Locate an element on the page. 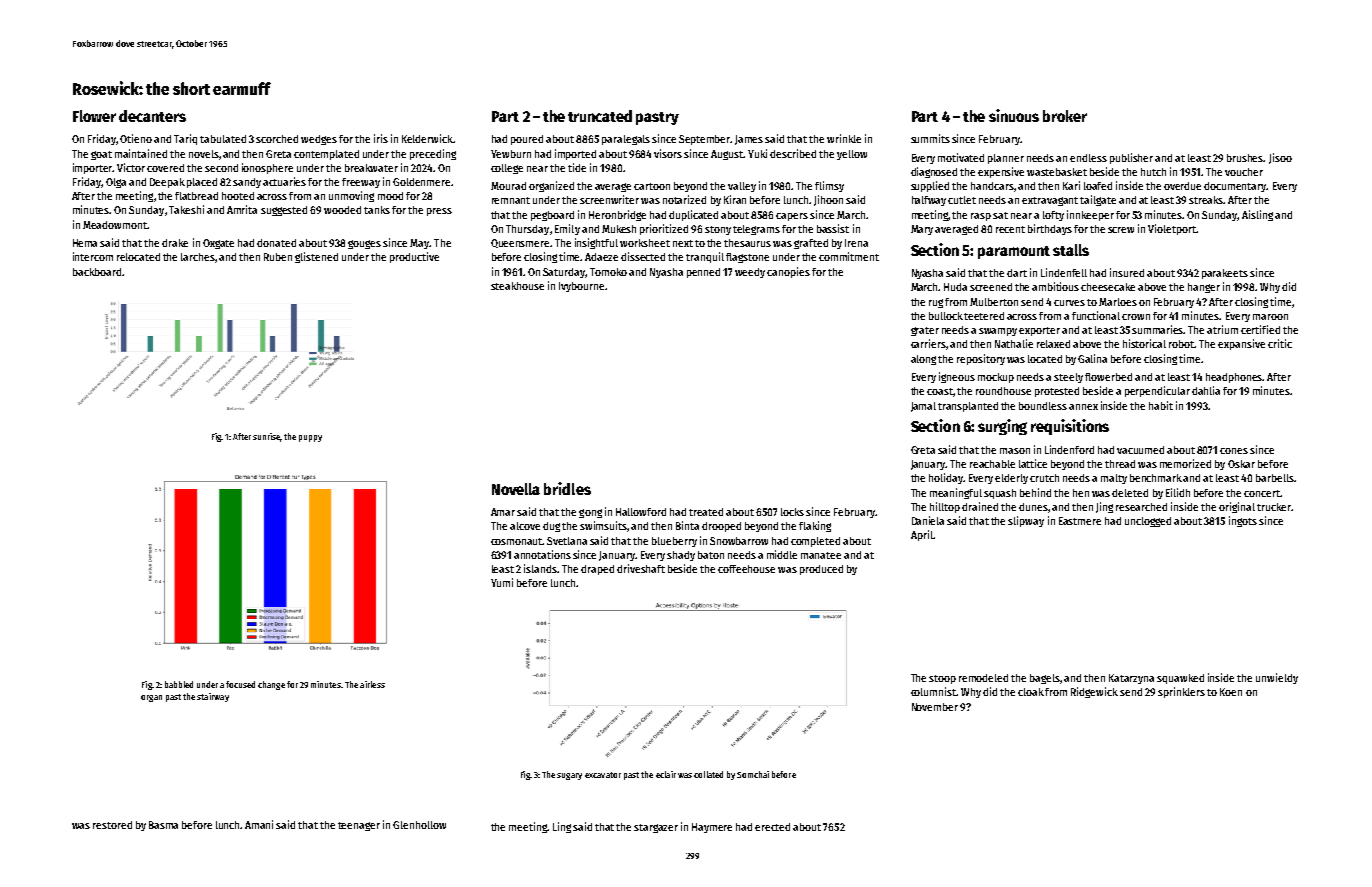  Mulberton is located at coordinates (994, 302).
